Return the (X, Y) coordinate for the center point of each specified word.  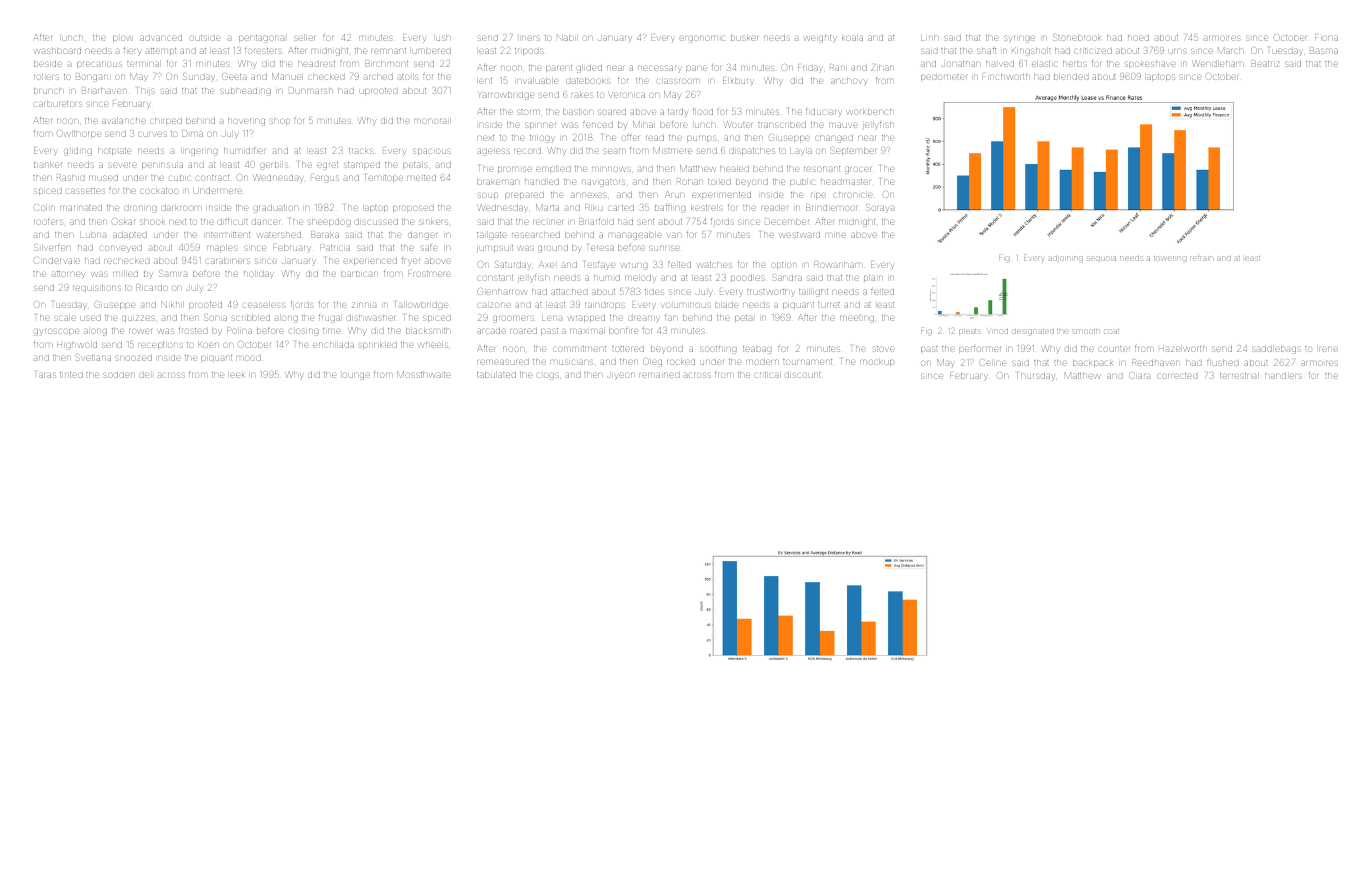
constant (495, 278)
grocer (858, 170)
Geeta (234, 76)
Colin (44, 208)
